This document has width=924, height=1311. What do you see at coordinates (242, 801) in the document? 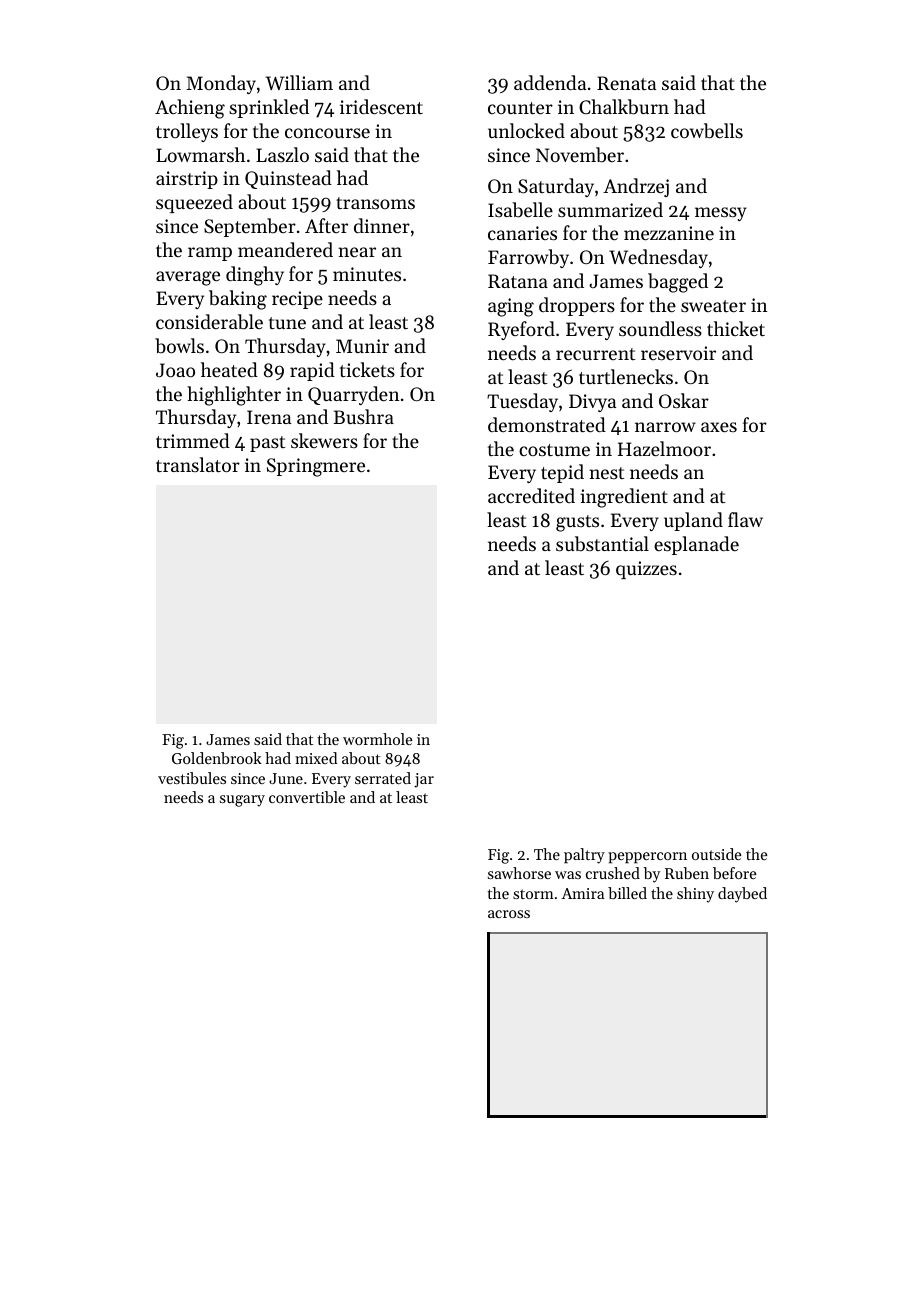
I see `sugary` at bounding box center [242, 801].
